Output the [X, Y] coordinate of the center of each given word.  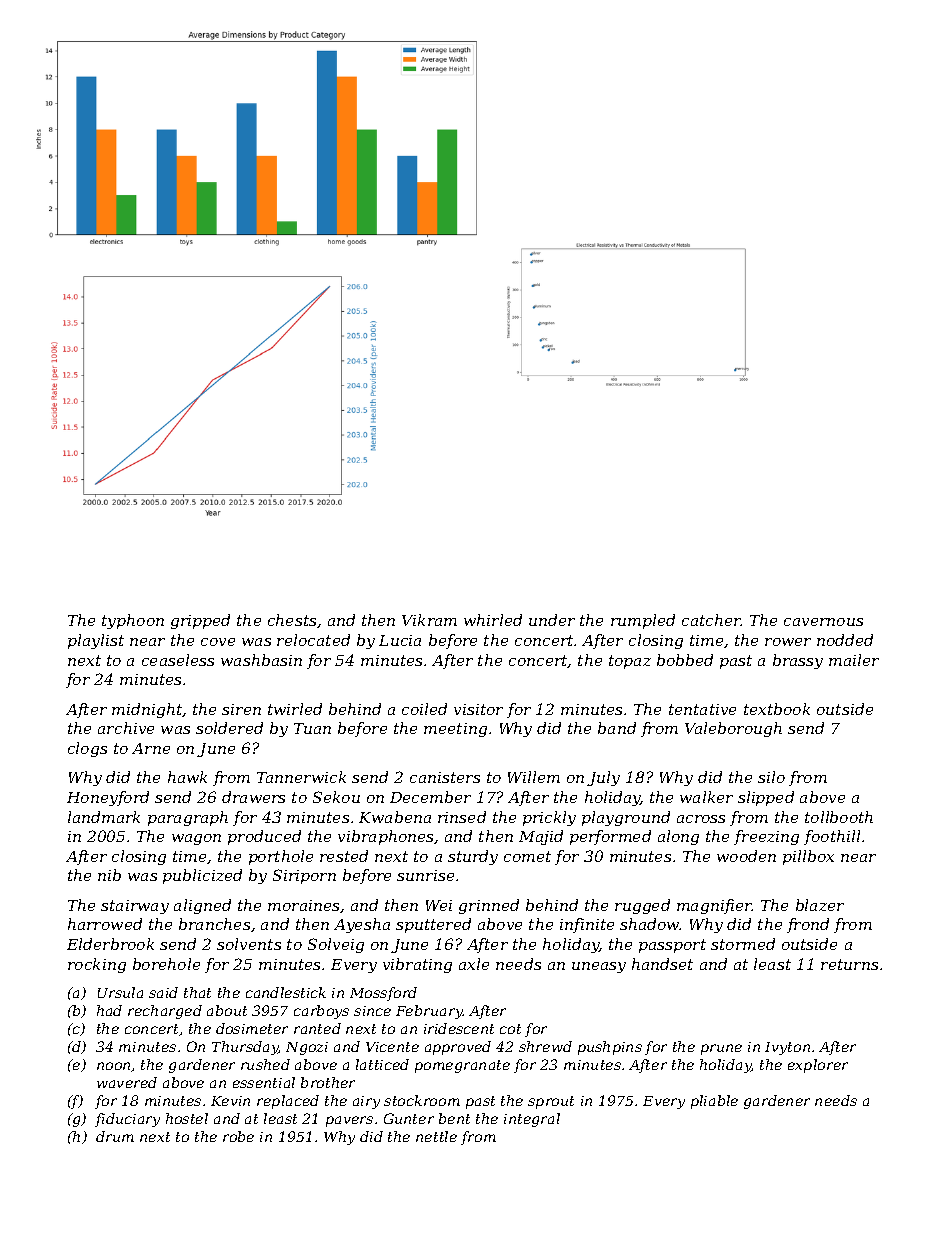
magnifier [715, 906]
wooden [746, 856]
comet [527, 856]
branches [214, 924]
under [552, 620]
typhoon [133, 621]
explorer [818, 1066]
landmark [104, 817]
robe [238, 1136]
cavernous [823, 622]
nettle [436, 1136]
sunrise [425, 875]
